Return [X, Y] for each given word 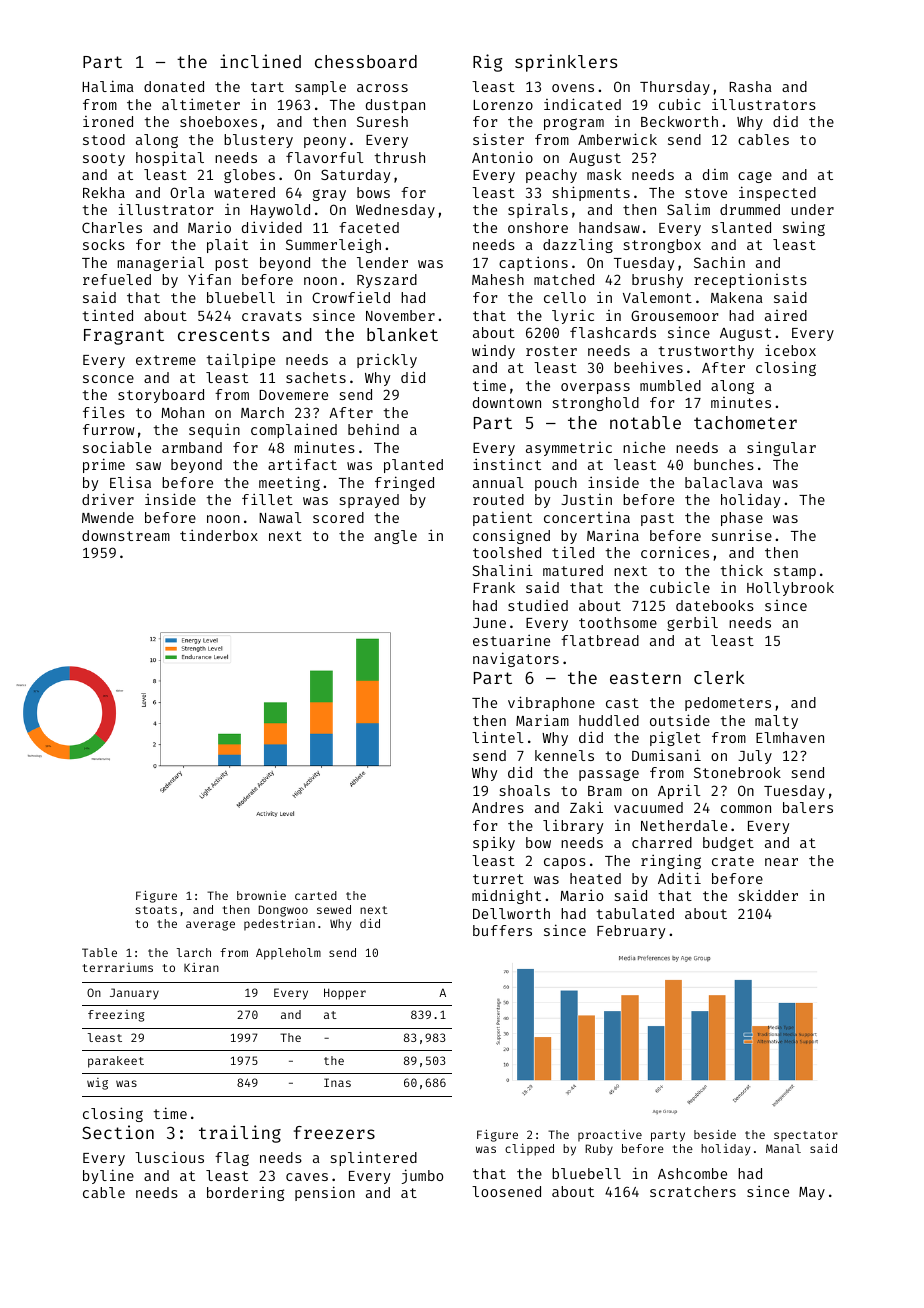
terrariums [118, 967]
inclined [260, 61]
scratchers [693, 1191]
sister [498, 139]
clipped [529, 1149]
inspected [777, 193]
